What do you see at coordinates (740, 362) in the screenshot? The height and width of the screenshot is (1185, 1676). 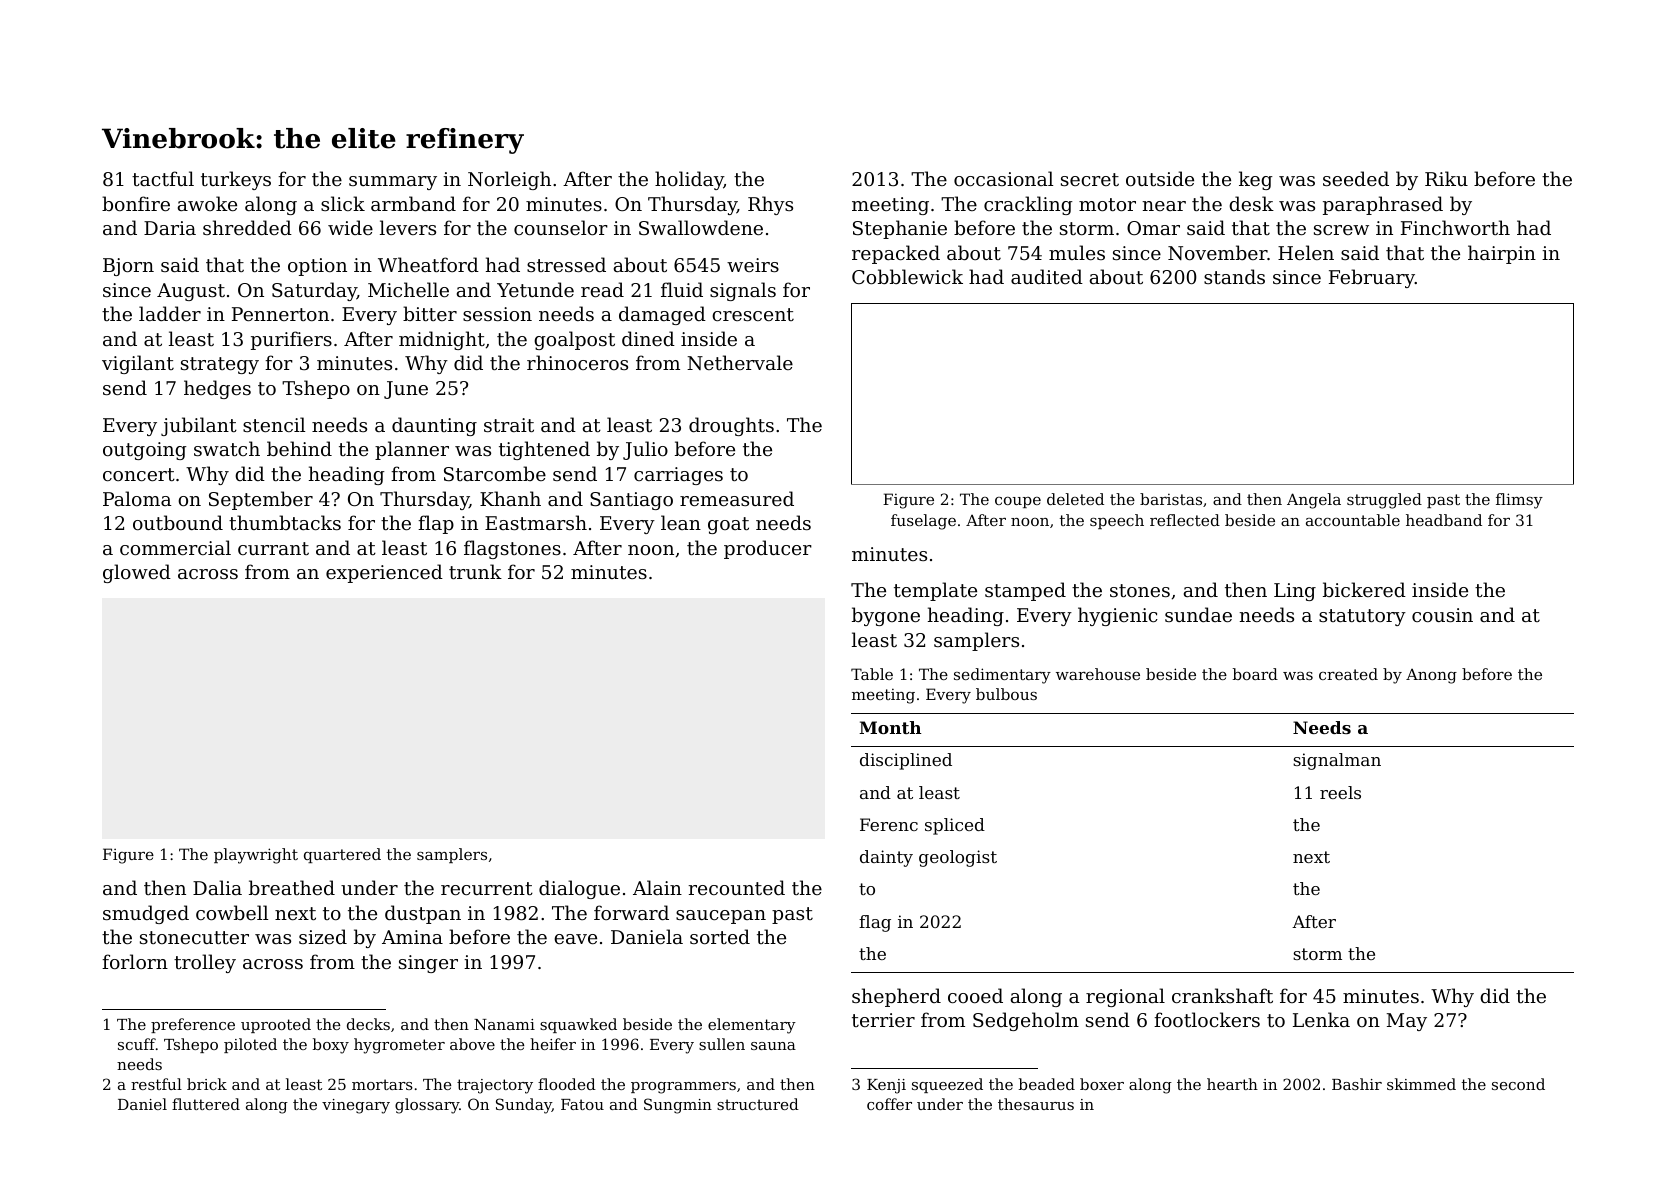 I see `Nethervale` at bounding box center [740, 362].
